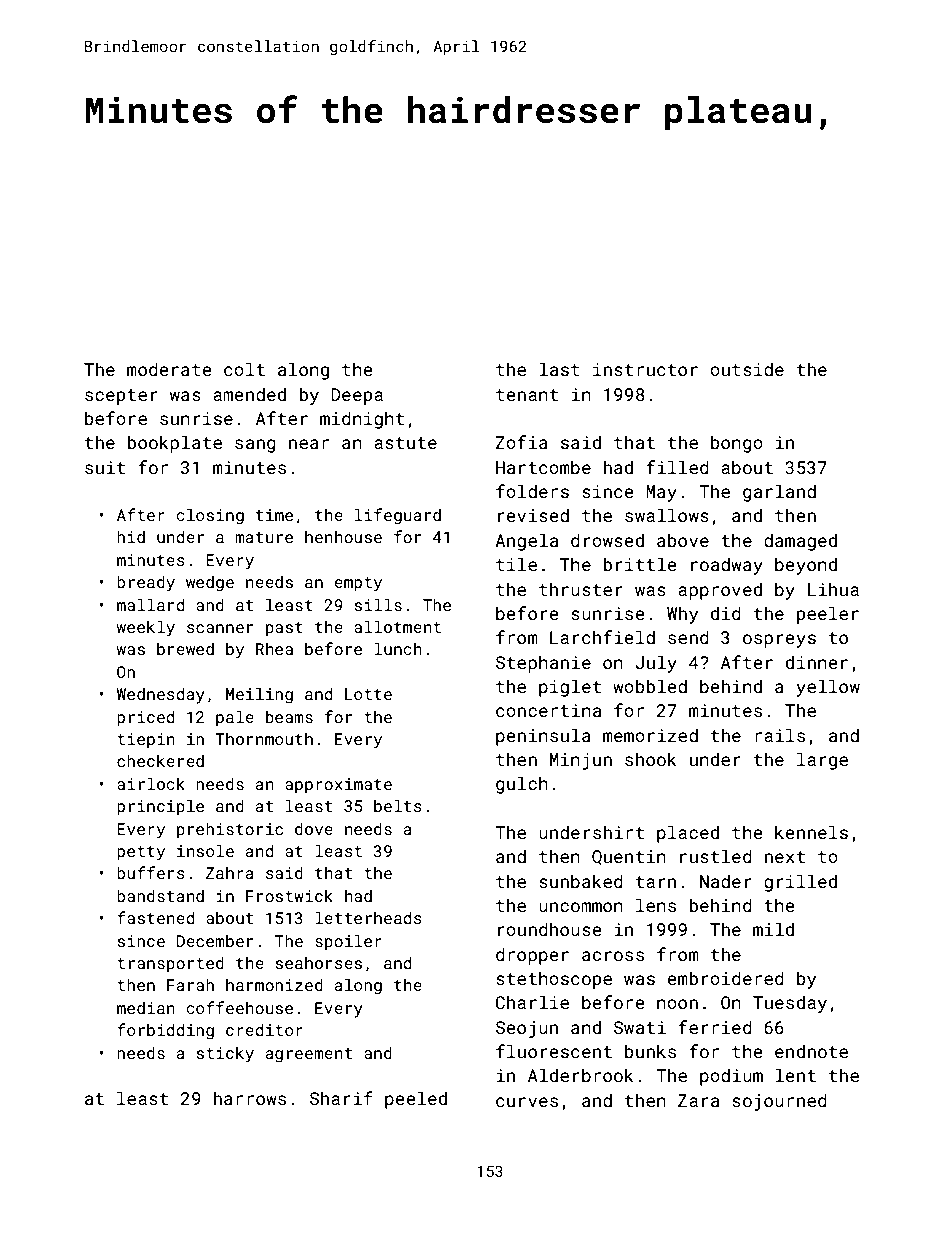  I want to click on forbidding, so click(165, 1031).
